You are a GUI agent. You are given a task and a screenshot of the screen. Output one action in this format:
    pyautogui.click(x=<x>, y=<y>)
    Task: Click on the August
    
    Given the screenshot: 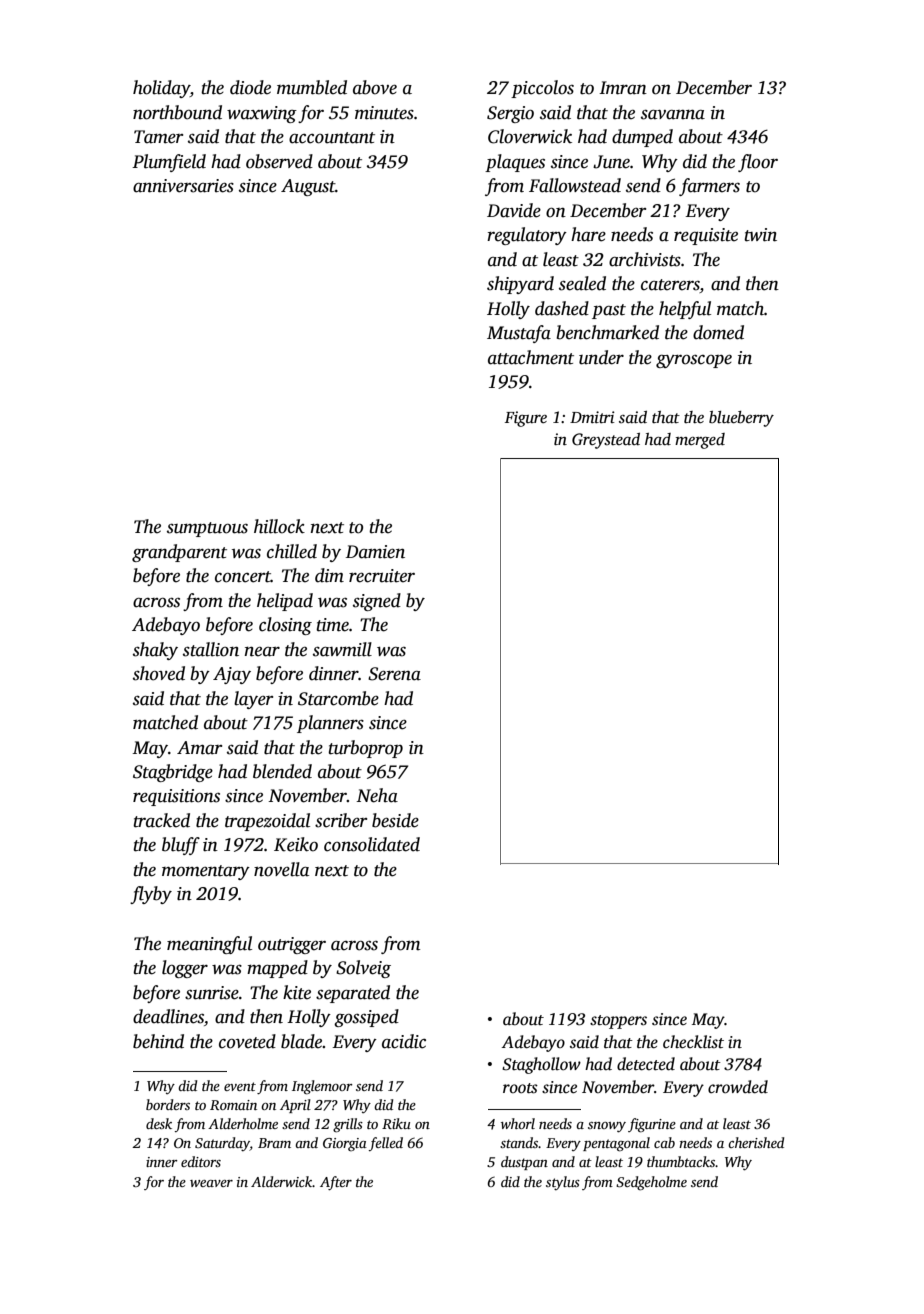 What is the action you would take?
    pyautogui.click(x=308, y=187)
